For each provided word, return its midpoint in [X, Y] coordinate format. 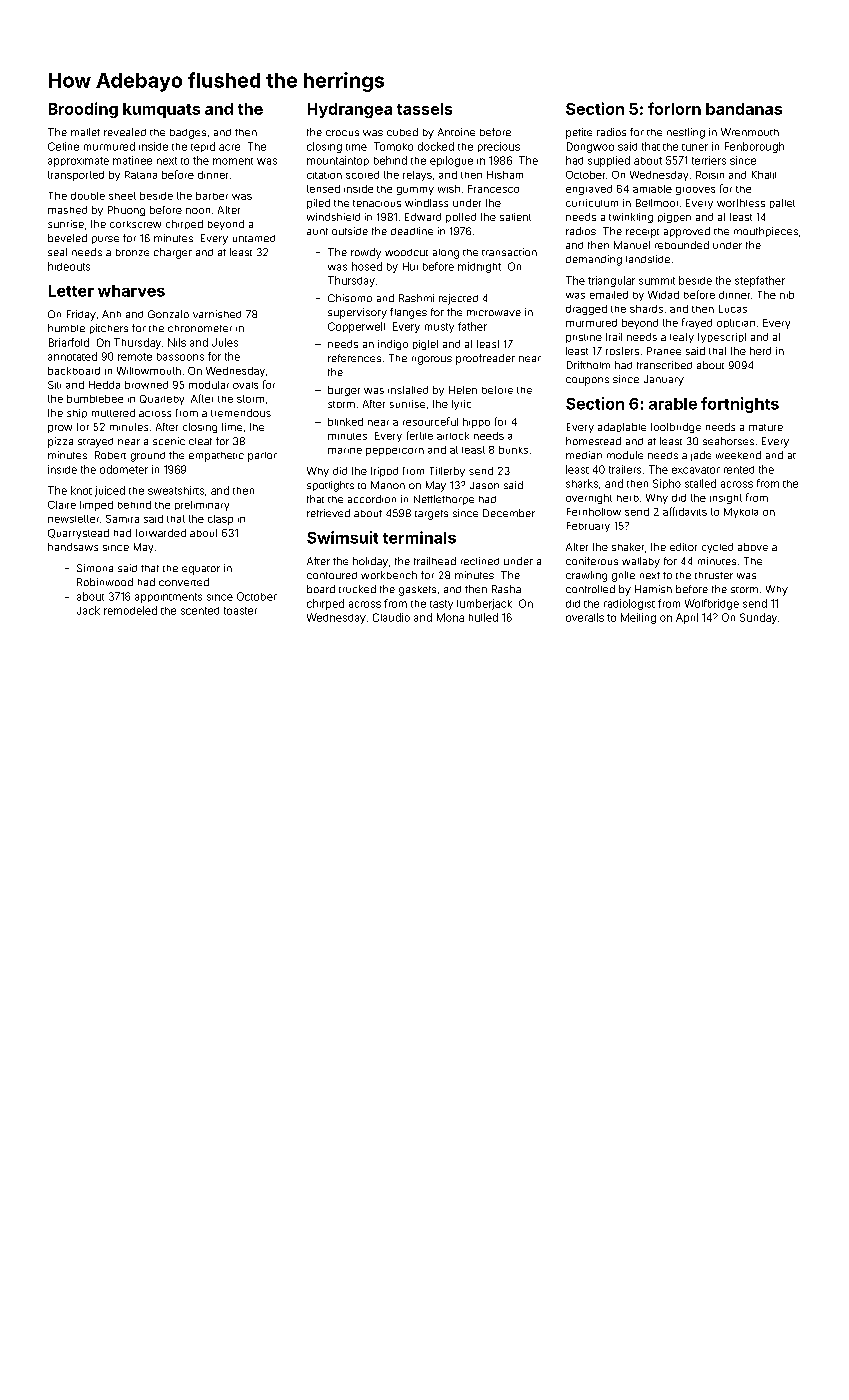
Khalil [764, 175]
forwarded [161, 533]
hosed [367, 266]
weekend [738, 455]
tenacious [377, 203]
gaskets [417, 591]
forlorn [674, 108]
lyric [461, 405]
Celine [63, 146]
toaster [240, 611]
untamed [254, 238]
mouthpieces [766, 232]
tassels [424, 109]
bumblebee [95, 399]
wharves [131, 291]
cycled [717, 548]
